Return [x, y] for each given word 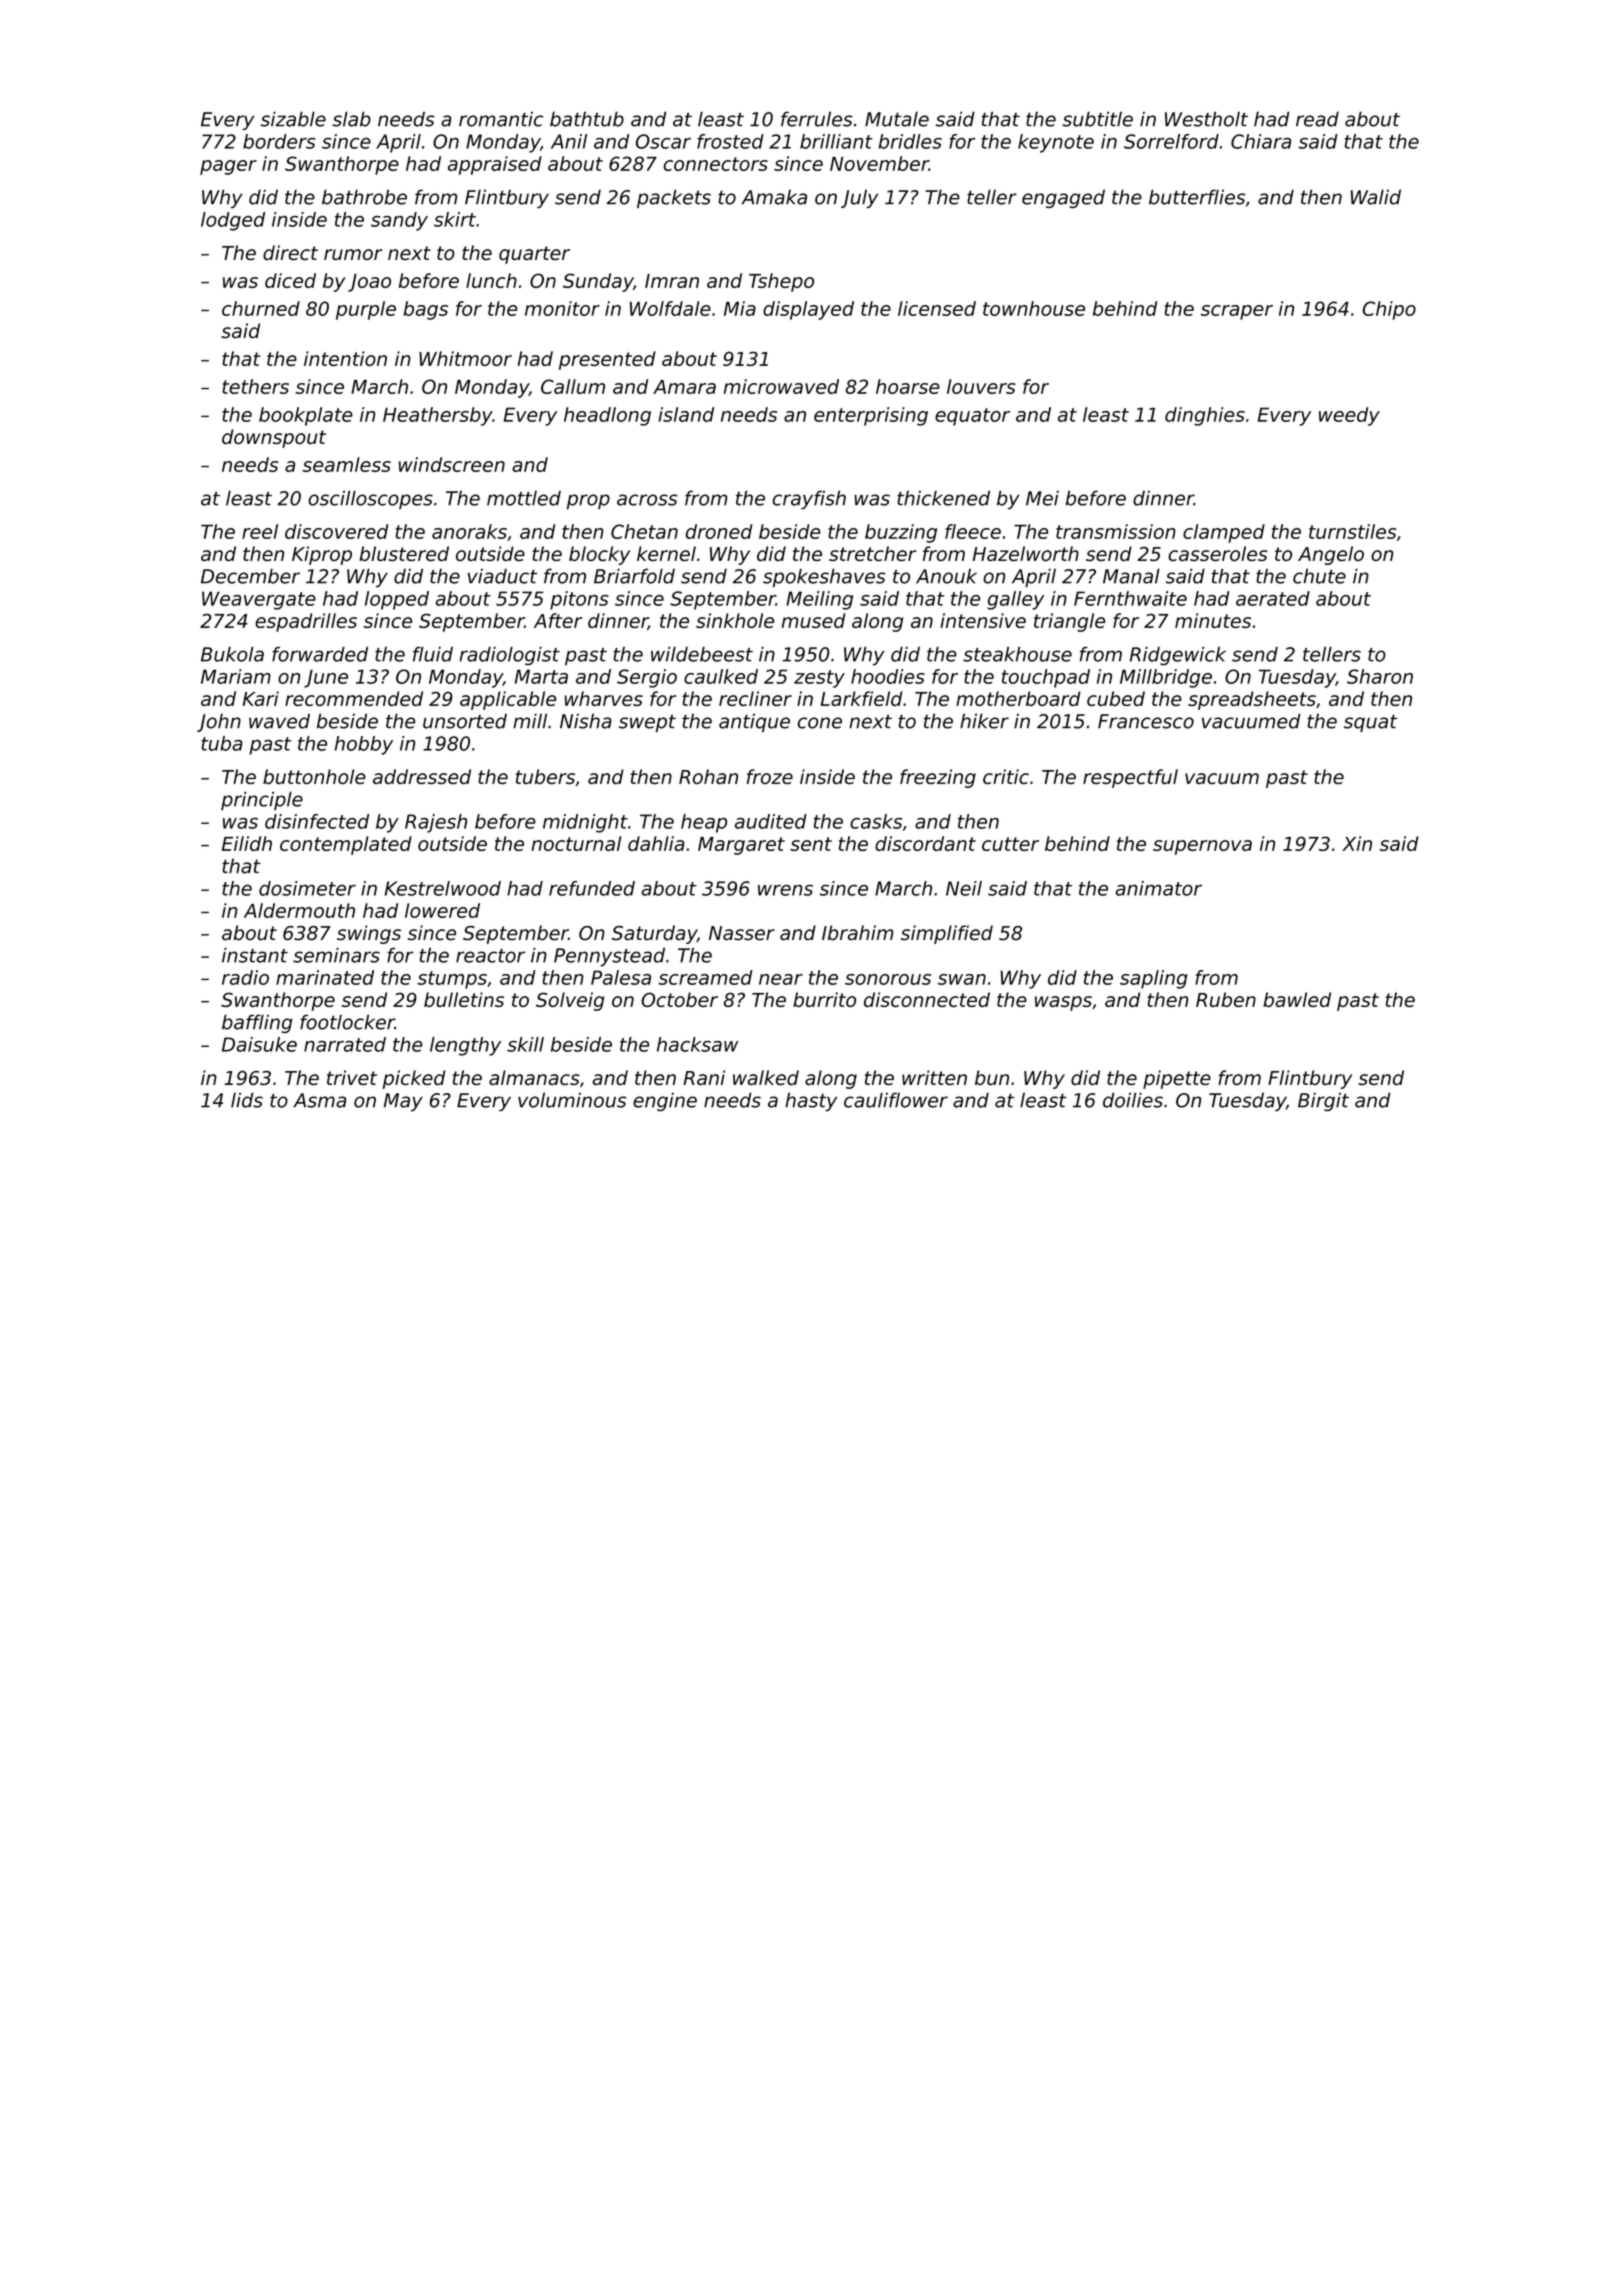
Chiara [1261, 141]
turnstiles [1353, 531]
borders [279, 141]
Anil [569, 141]
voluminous [572, 1100]
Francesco [1146, 721]
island [686, 414]
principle [262, 800]
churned [261, 308]
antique [754, 723]
